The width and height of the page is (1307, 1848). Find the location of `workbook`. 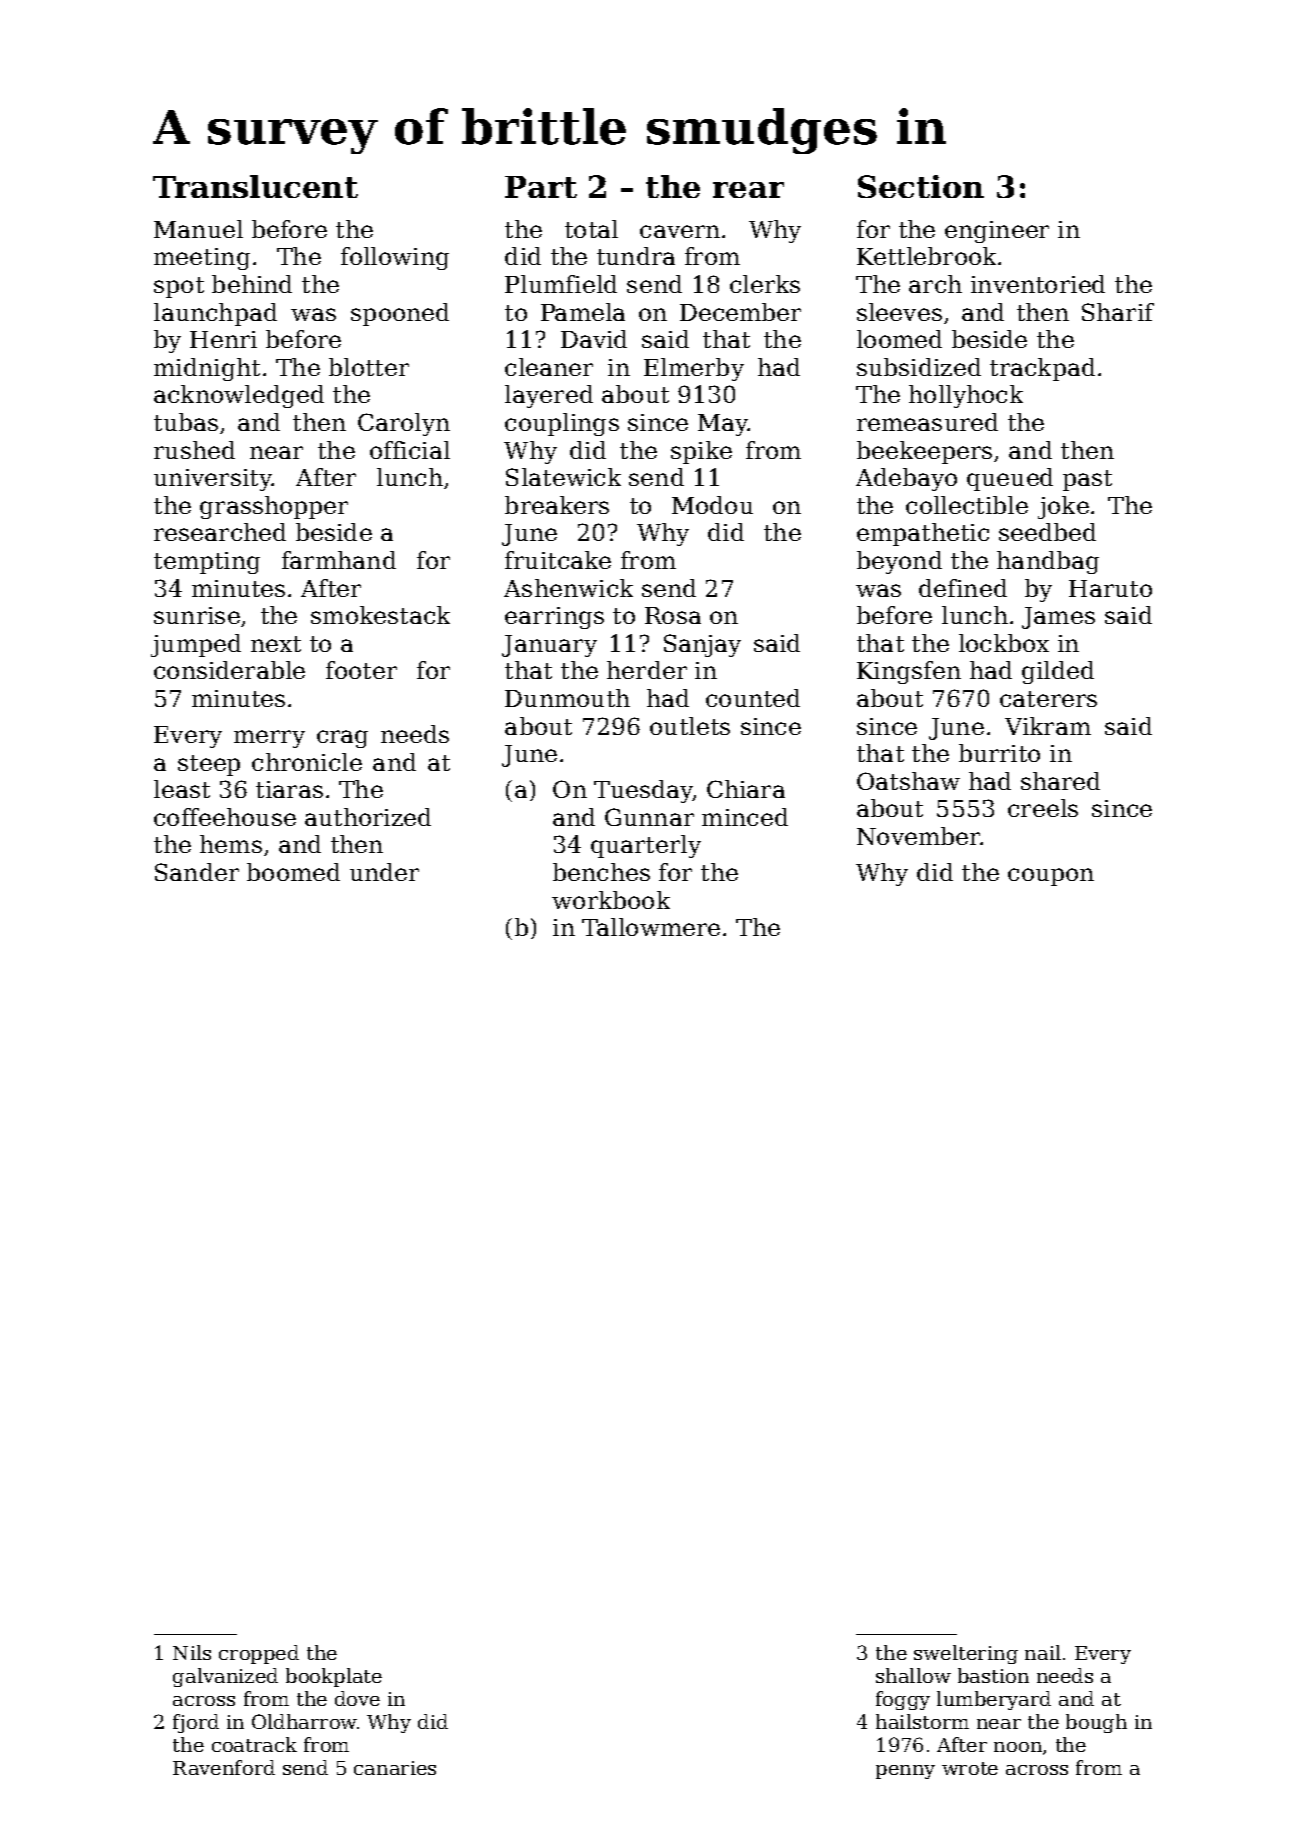

workbook is located at coordinates (611, 900).
